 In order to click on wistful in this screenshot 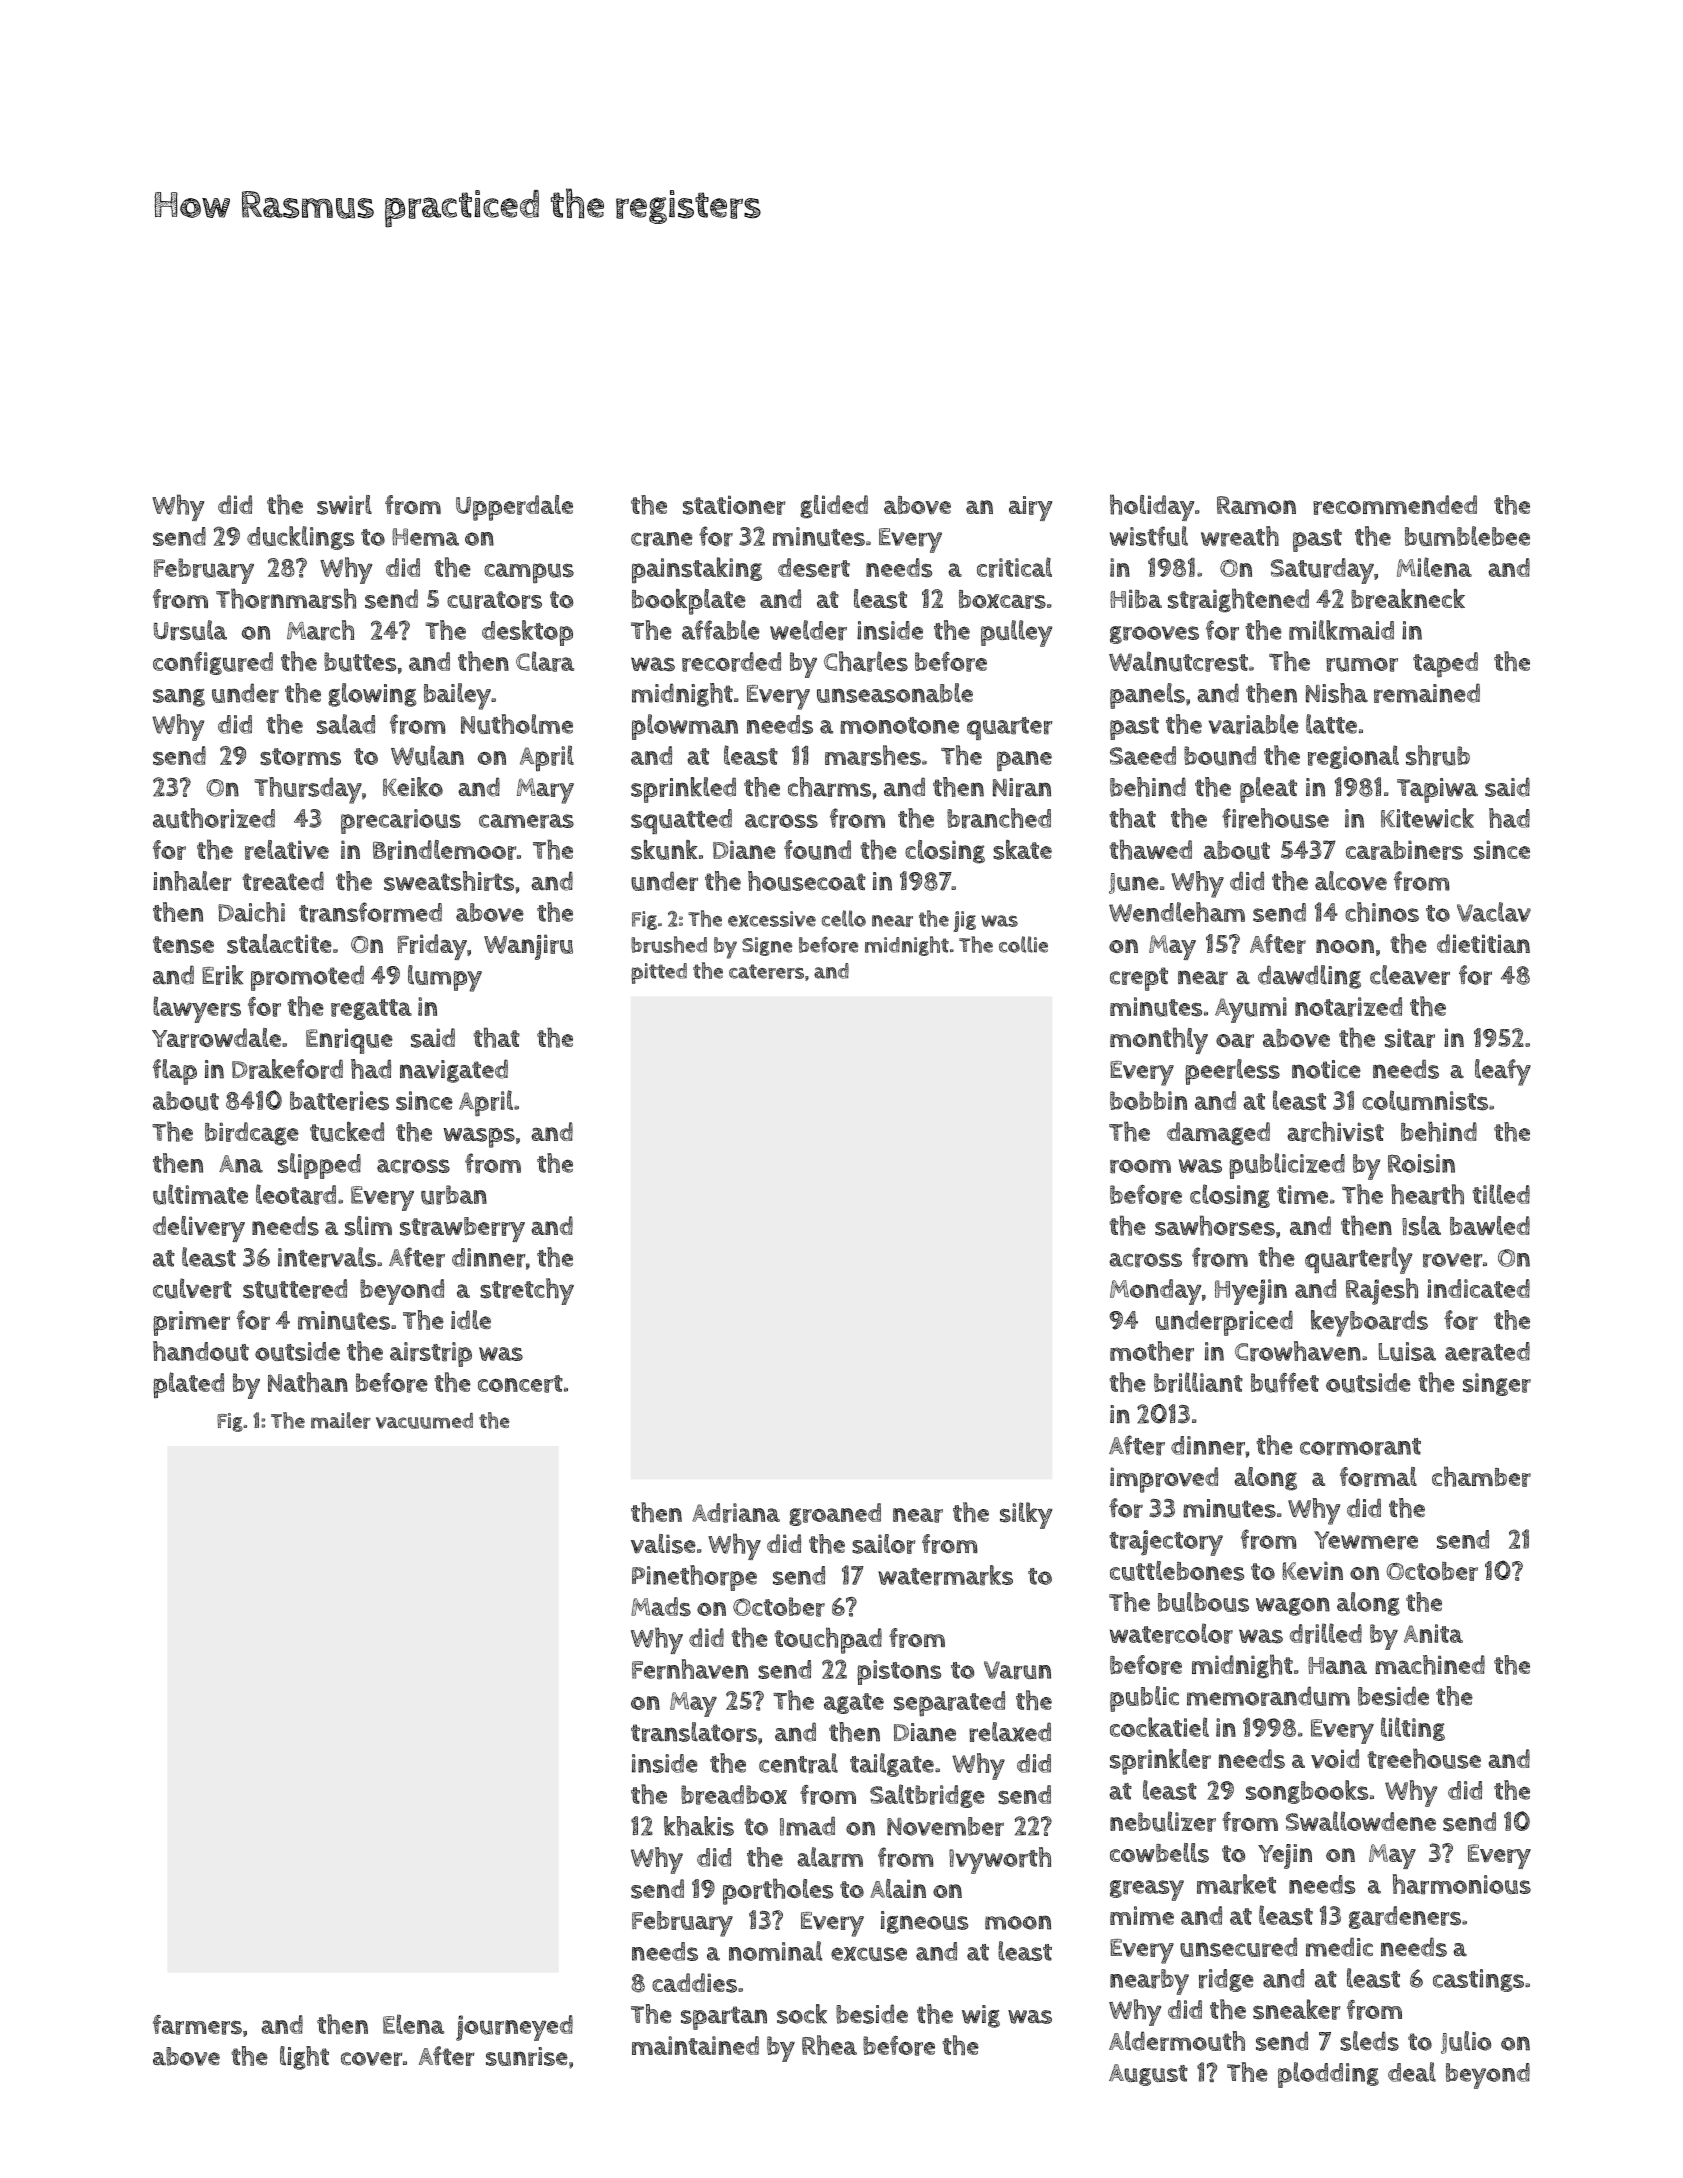, I will do `click(1148, 536)`.
